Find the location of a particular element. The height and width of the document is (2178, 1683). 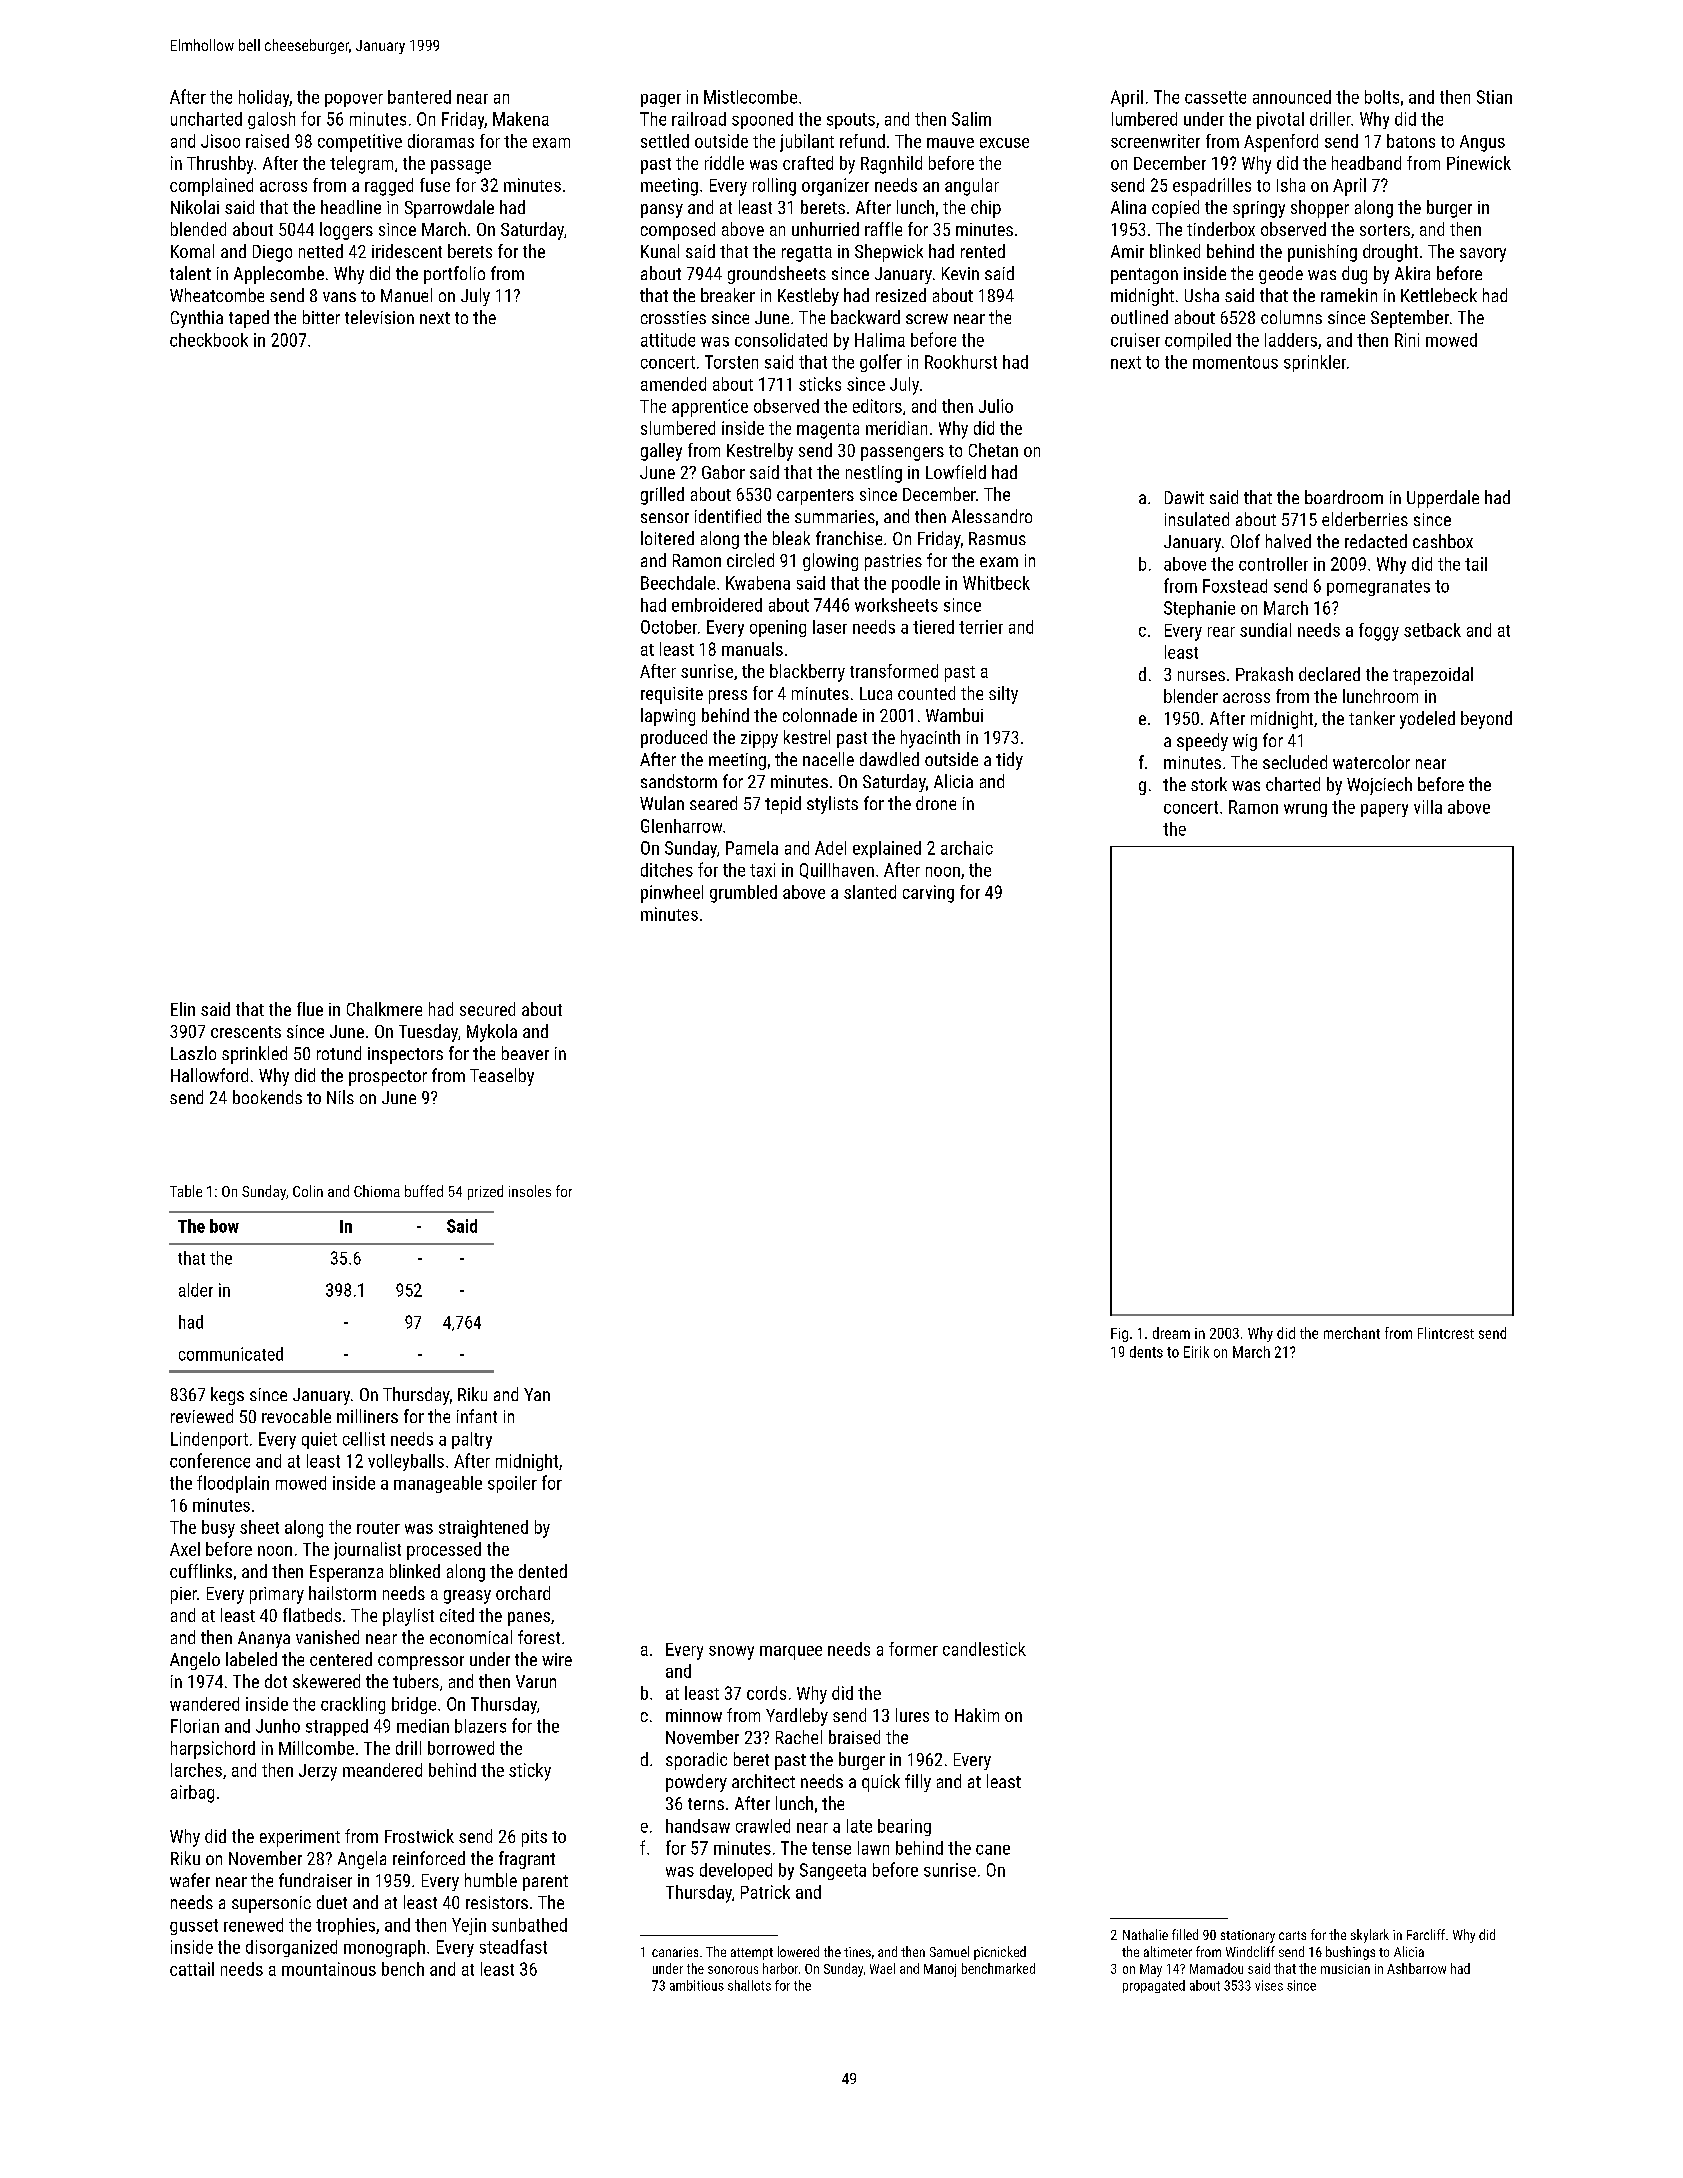

organizer is located at coordinates (835, 187).
